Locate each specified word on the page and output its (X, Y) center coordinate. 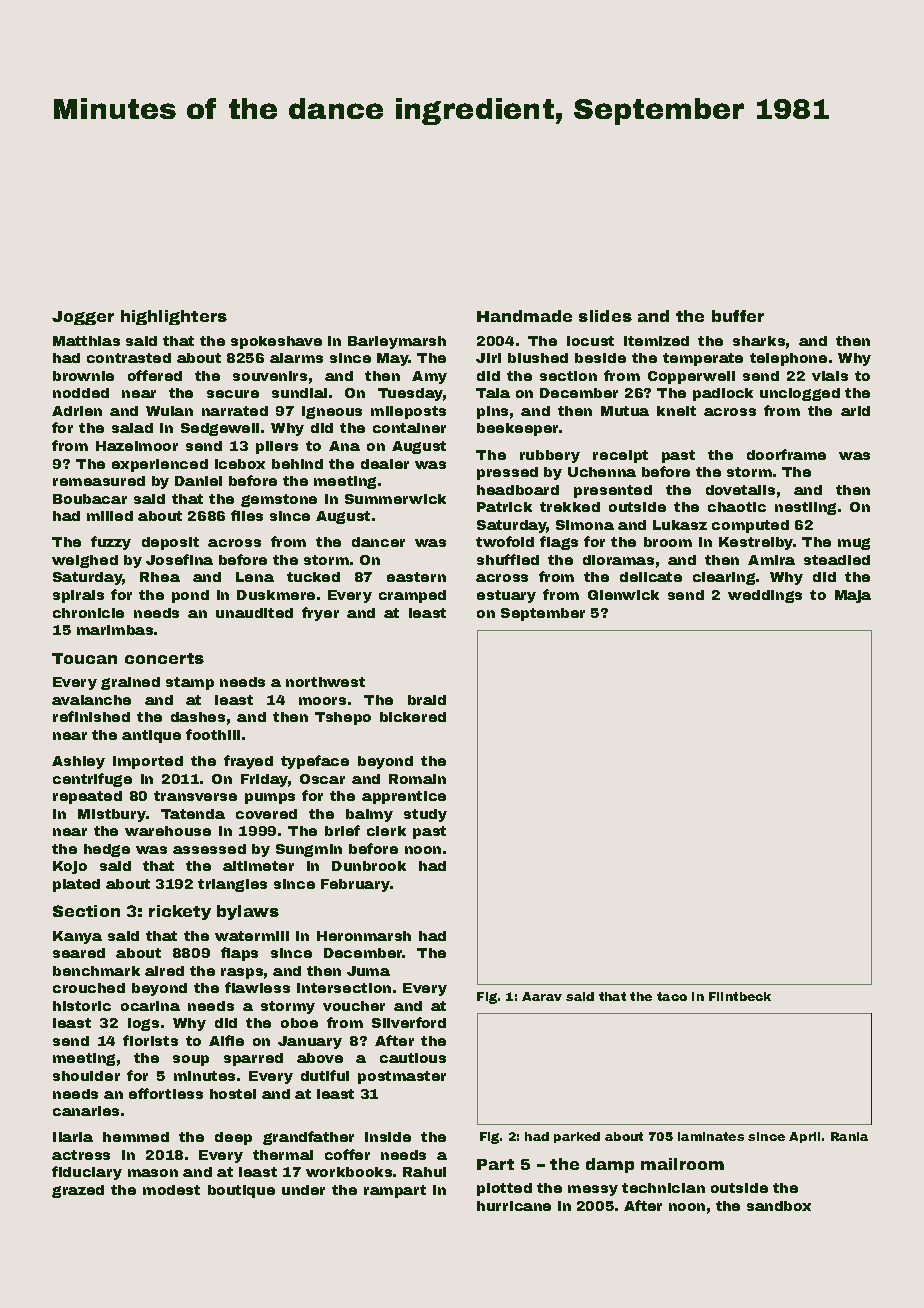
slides (605, 316)
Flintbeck (740, 996)
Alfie (226, 1040)
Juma (368, 971)
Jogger (83, 318)
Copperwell (691, 377)
